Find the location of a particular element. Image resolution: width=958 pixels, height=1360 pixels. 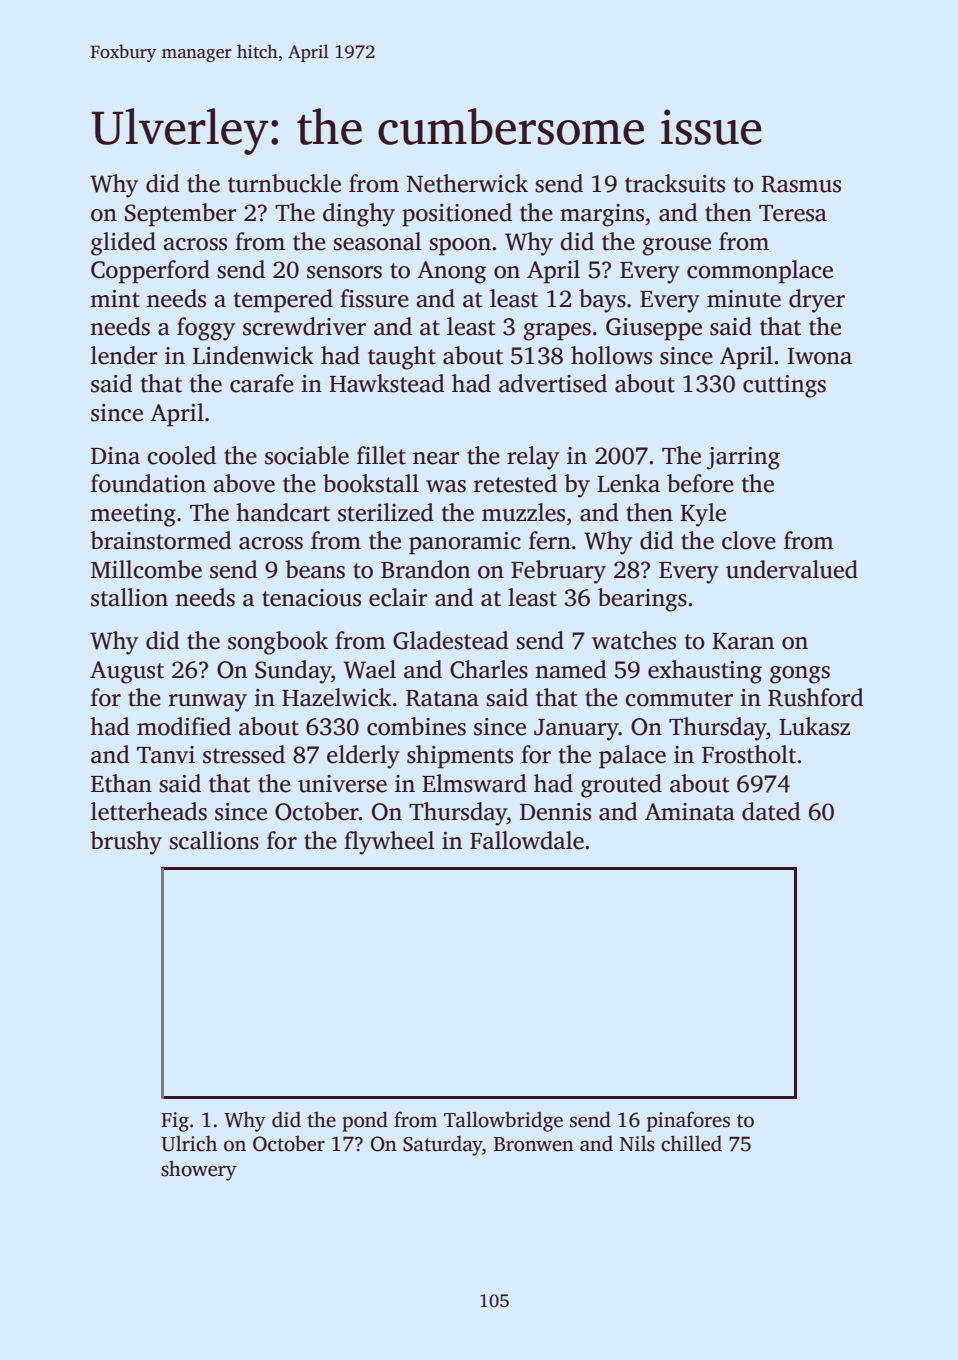

Fallowdale is located at coordinates (527, 840).
